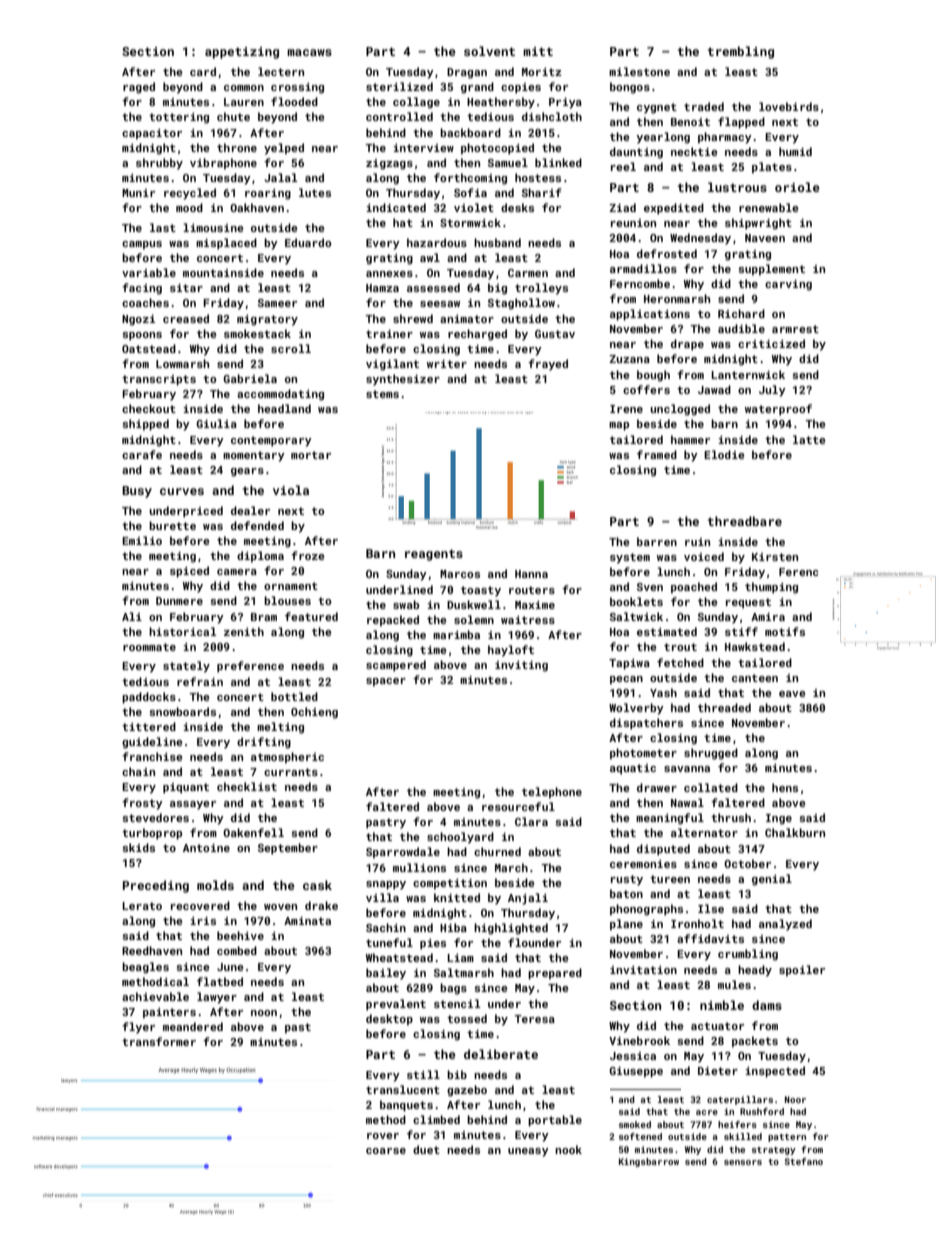 The height and width of the screenshot is (1233, 952). Describe the element at coordinates (697, 923) in the screenshot. I see `Ironholt` at that location.
